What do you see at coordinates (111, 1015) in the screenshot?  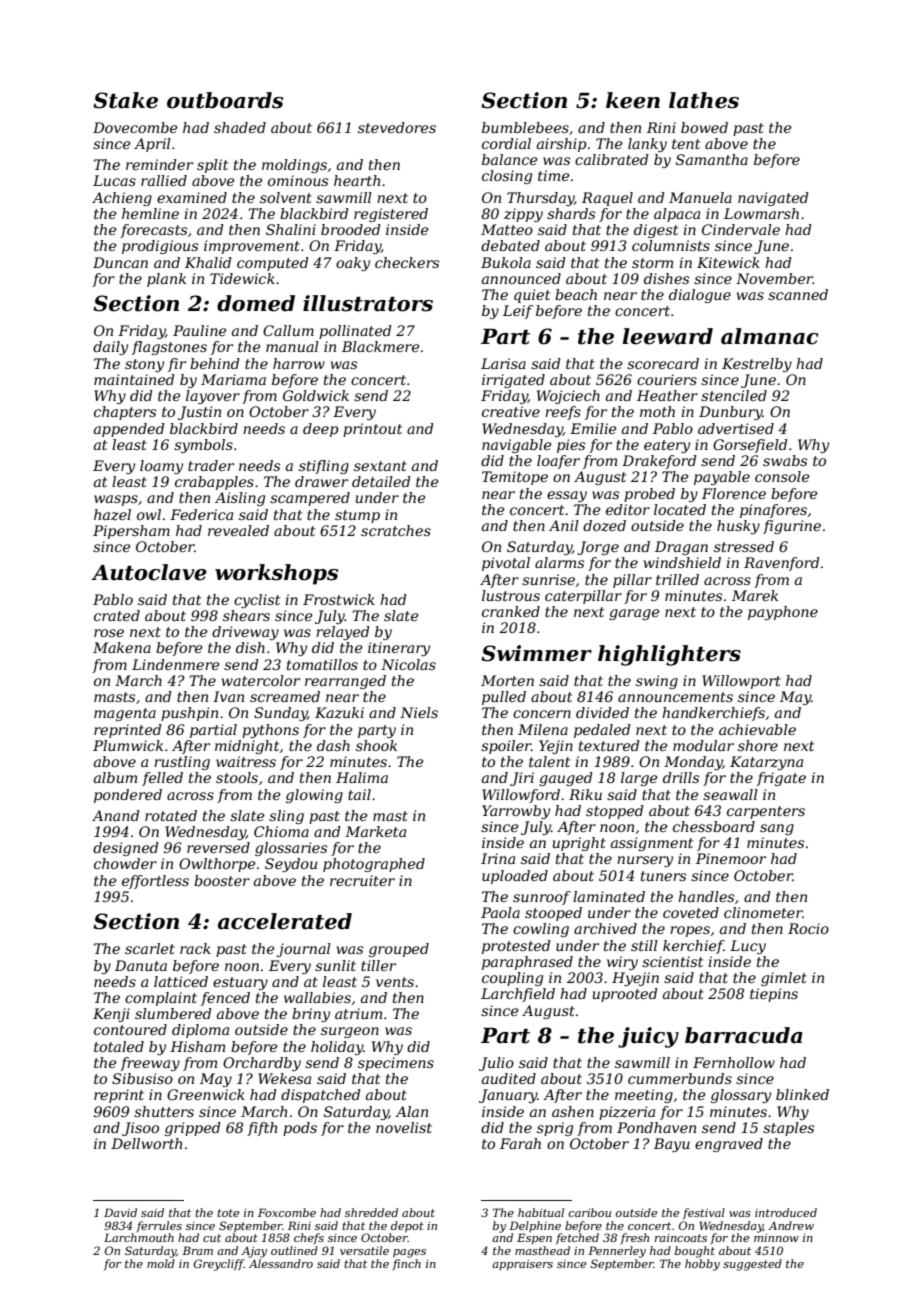 I see `Kenji` at bounding box center [111, 1015].
